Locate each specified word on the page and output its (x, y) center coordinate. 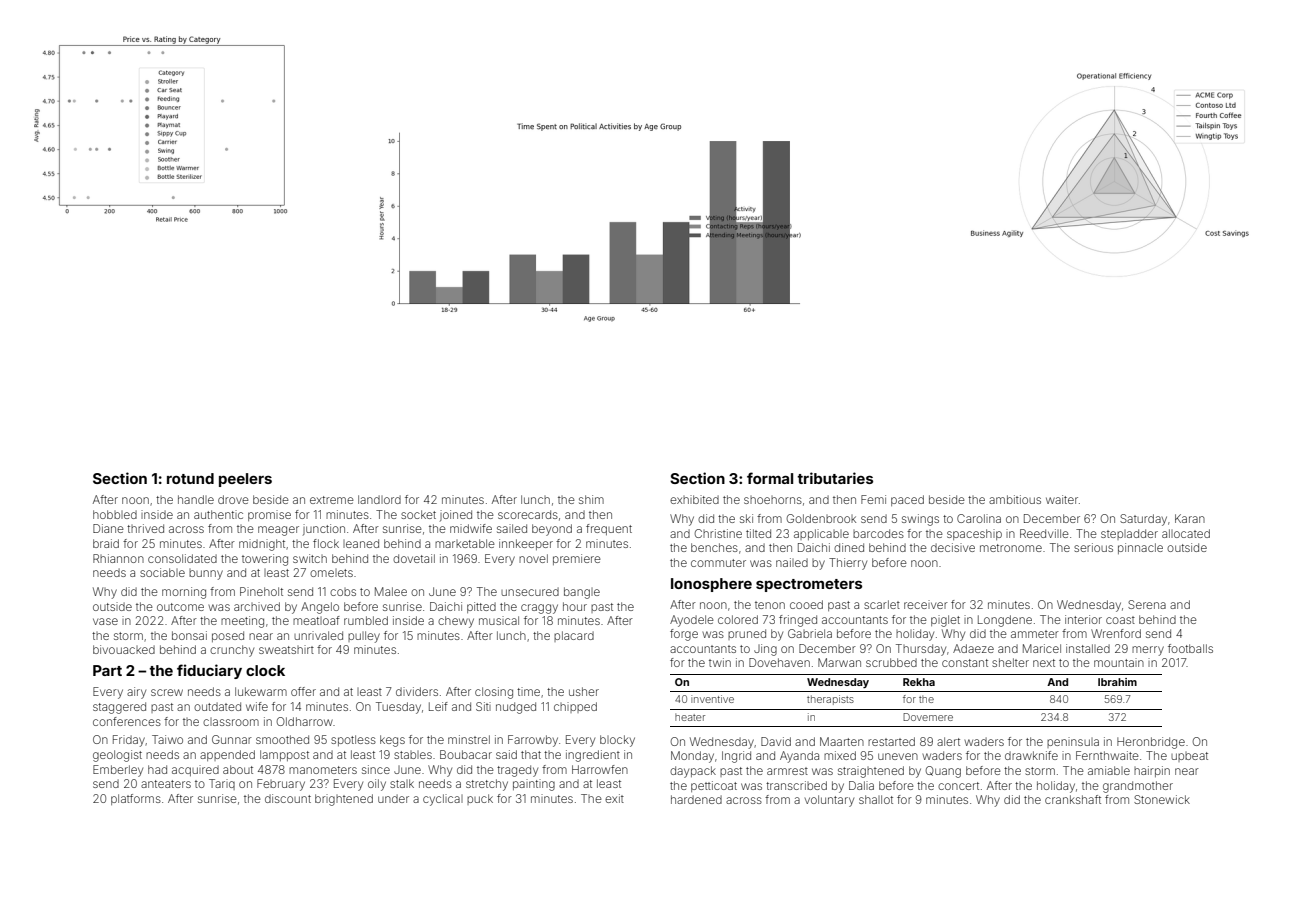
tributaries (835, 478)
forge (684, 635)
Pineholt (261, 591)
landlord (379, 499)
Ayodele (692, 621)
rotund (190, 478)
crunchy (232, 651)
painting (534, 785)
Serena (1147, 604)
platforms (136, 799)
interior (1083, 619)
